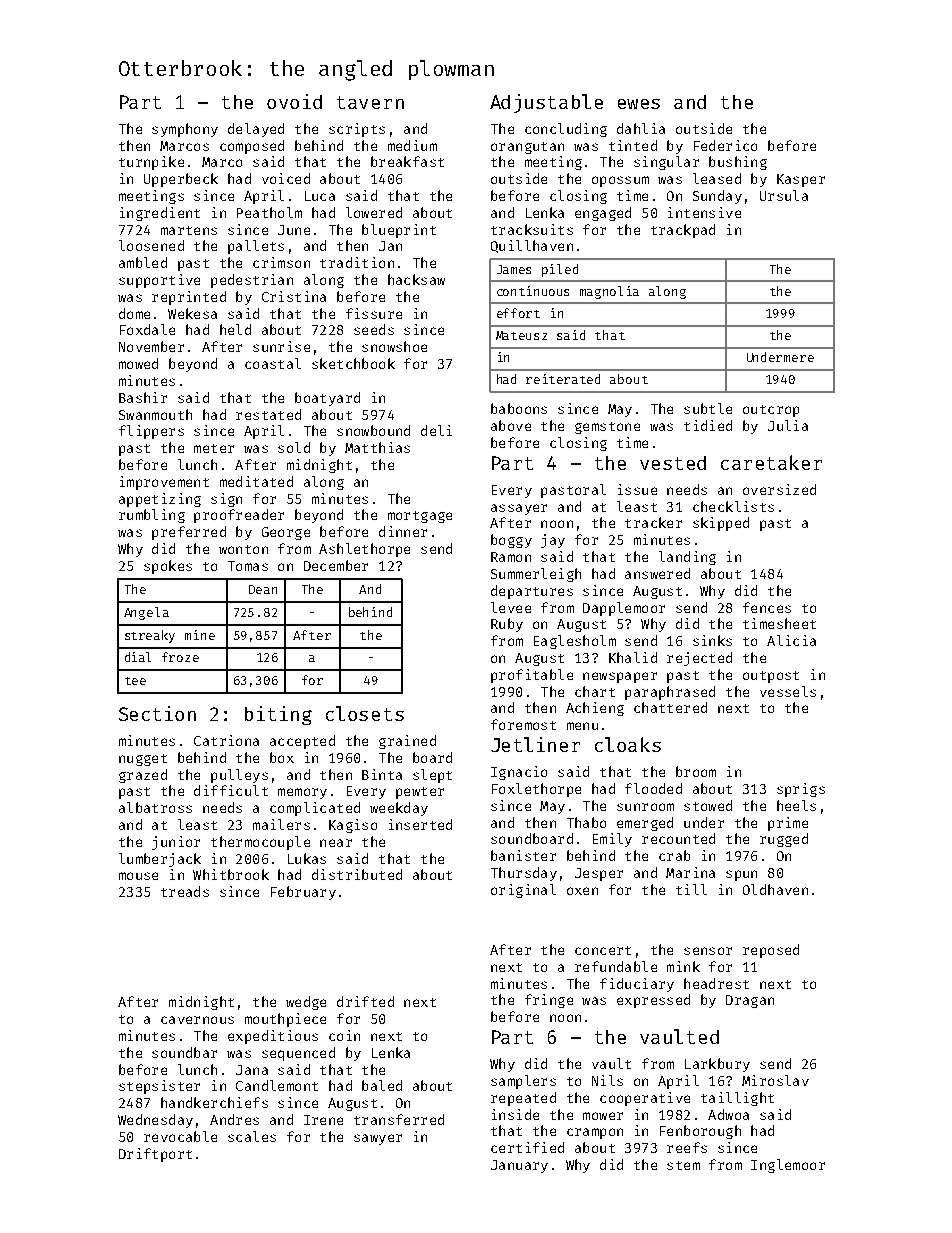 This document has height=1233, width=952. Describe the element at coordinates (771, 411) in the document. I see `outcrop` at that location.
